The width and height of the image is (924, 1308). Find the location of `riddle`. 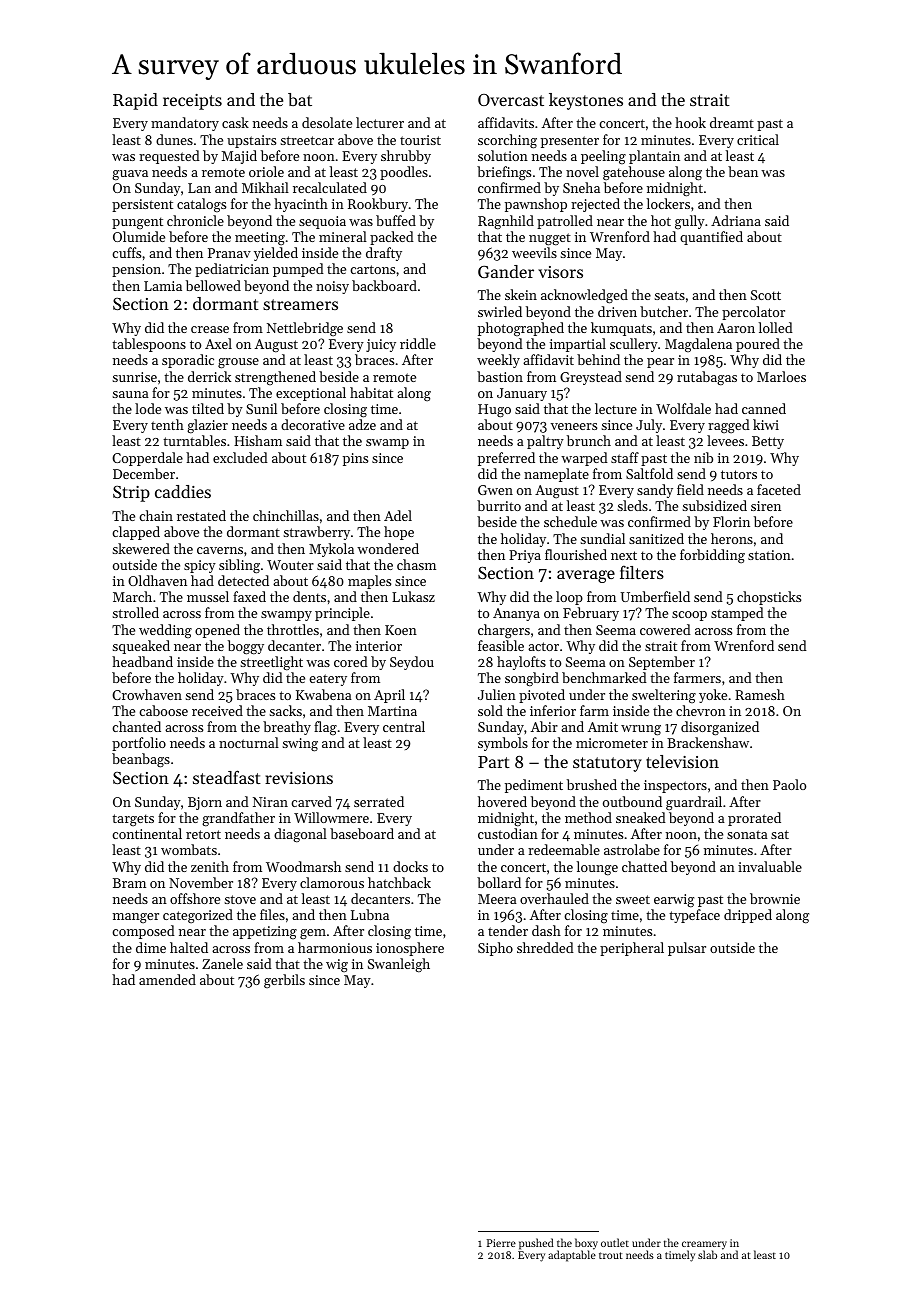

riddle is located at coordinates (418, 343).
